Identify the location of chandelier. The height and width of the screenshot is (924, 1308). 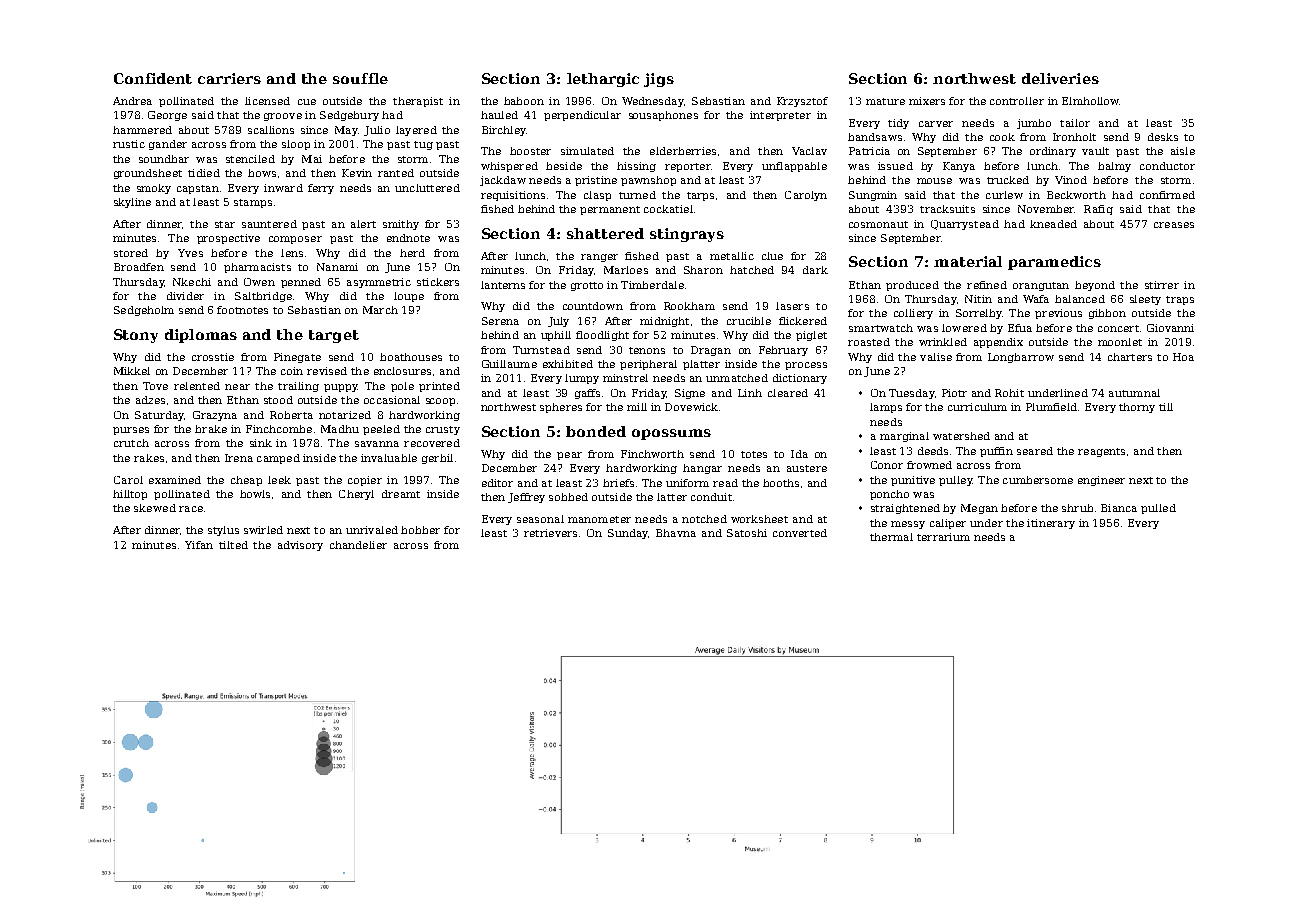
(358, 545).
